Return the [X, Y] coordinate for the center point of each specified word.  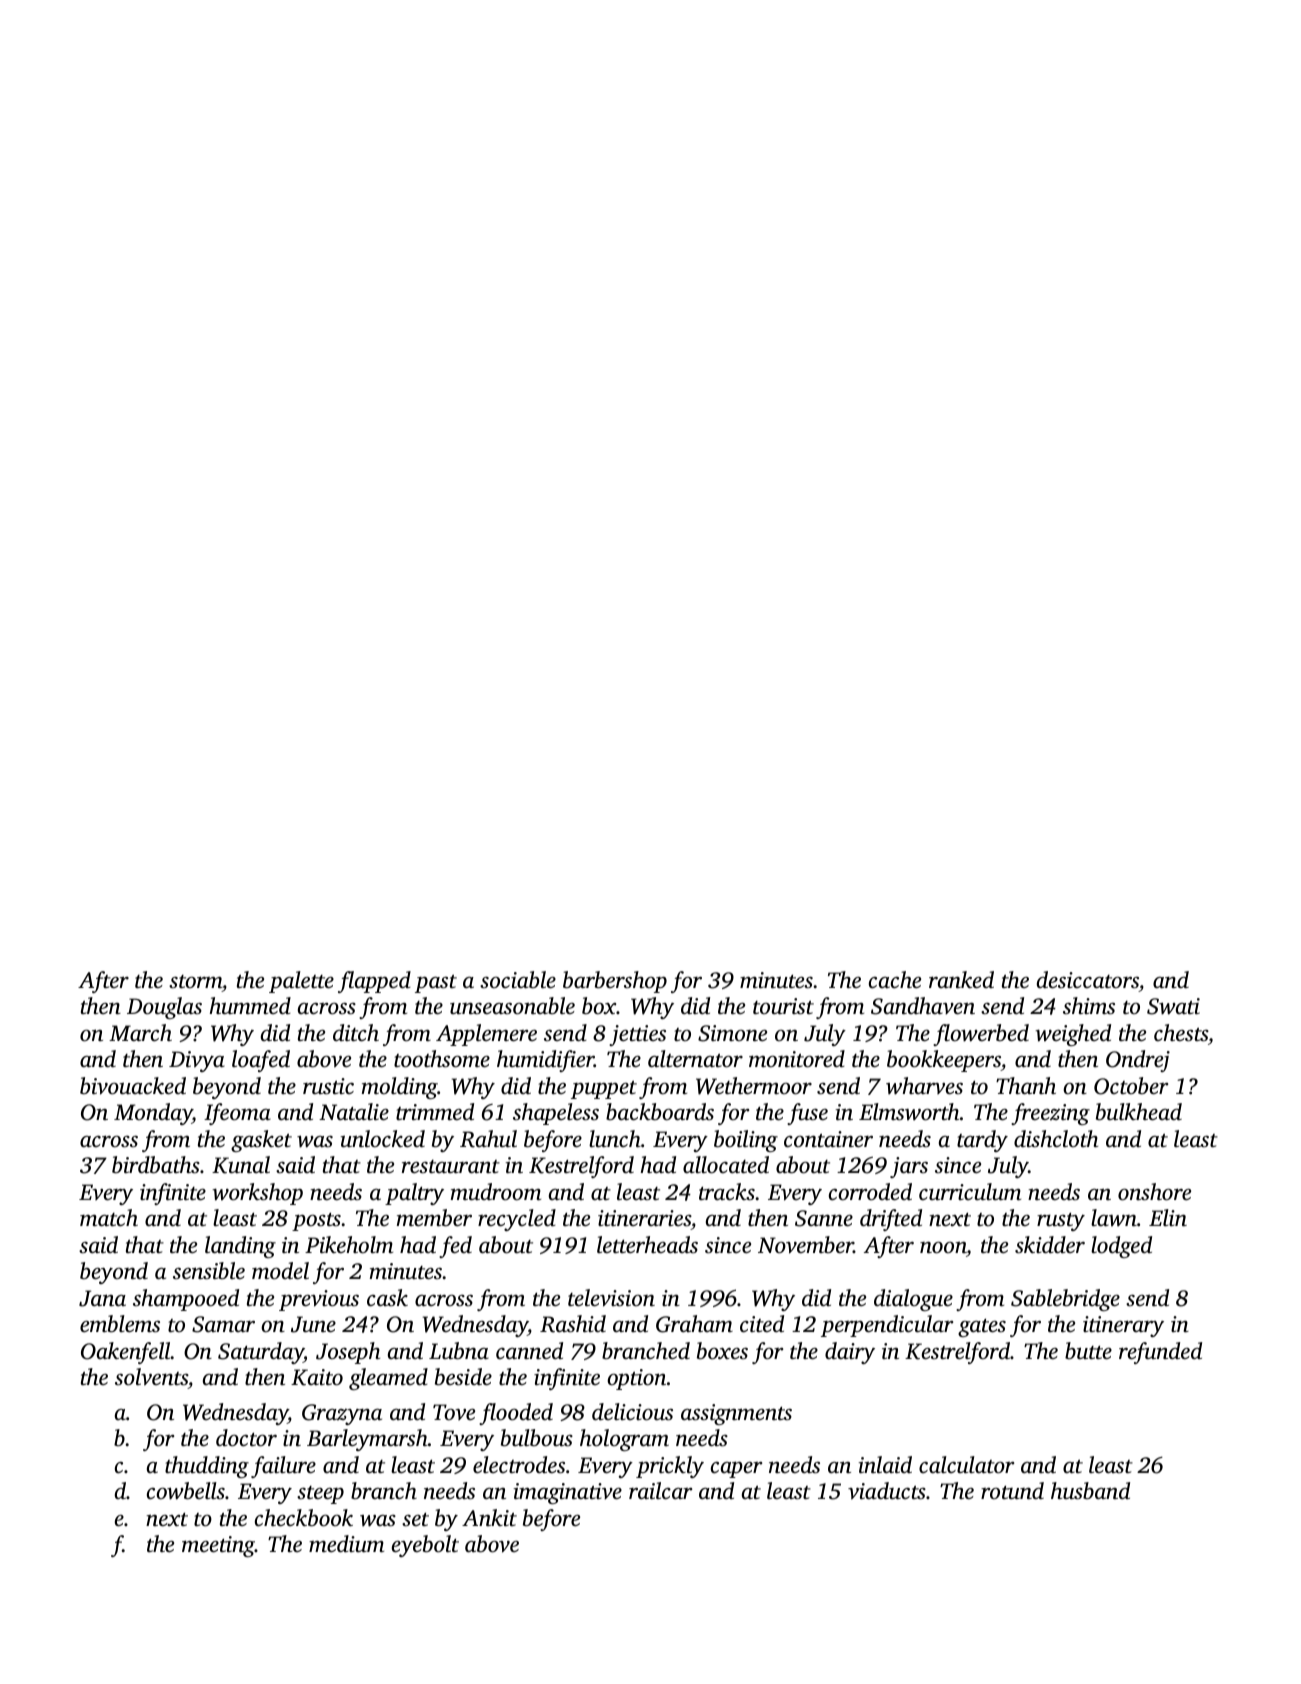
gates [982, 1328]
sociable [518, 980]
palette [301, 982]
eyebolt [425, 1546]
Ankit [489, 1517]
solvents [151, 1378]
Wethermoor [754, 1086]
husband [1090, 1491]
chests [1181, 1033]
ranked [961, 980]
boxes [722, 1351]
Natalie [354, 1112]
